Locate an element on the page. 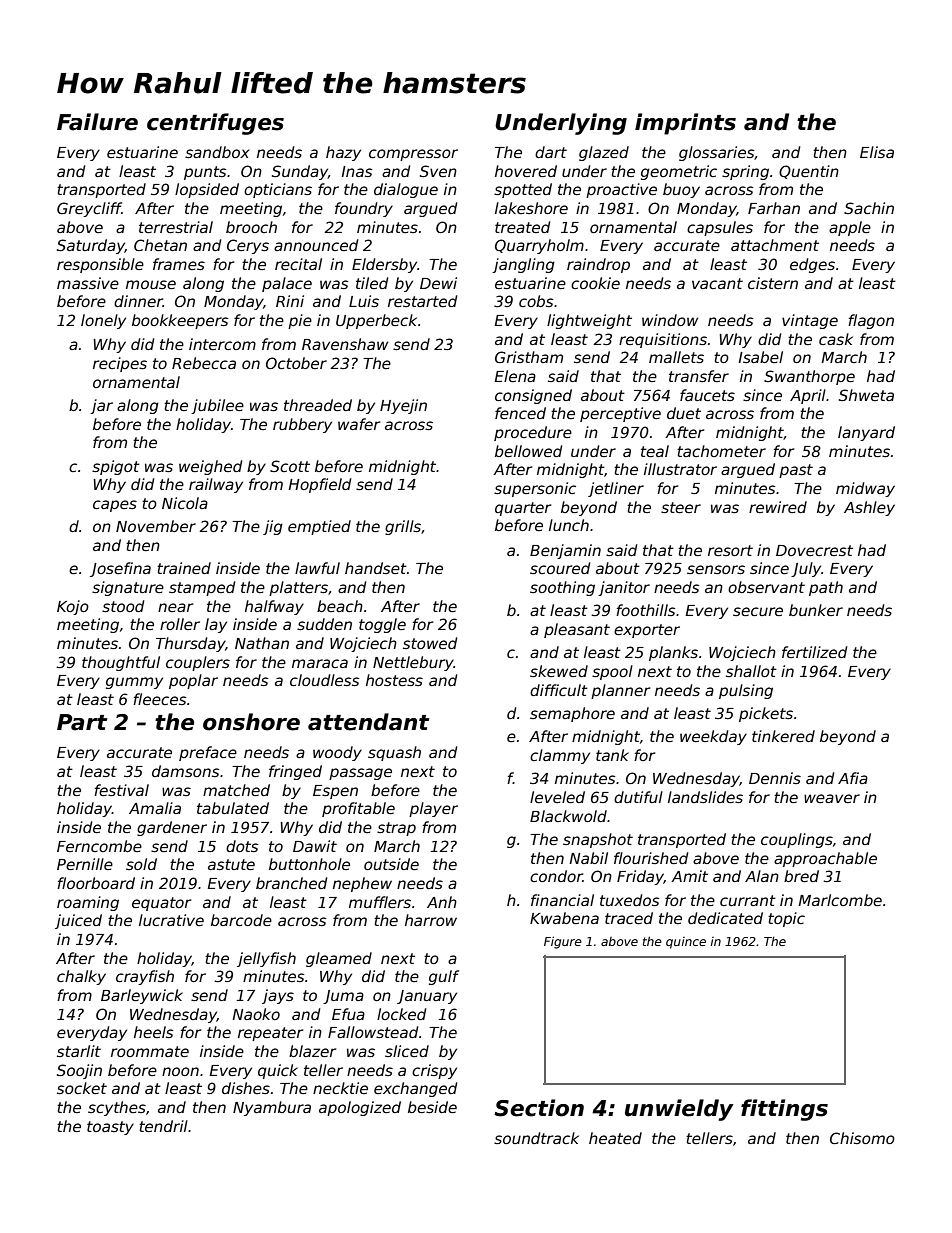 The image size is (952, 1233). Soojin is located at coordinates (79, 1071).
